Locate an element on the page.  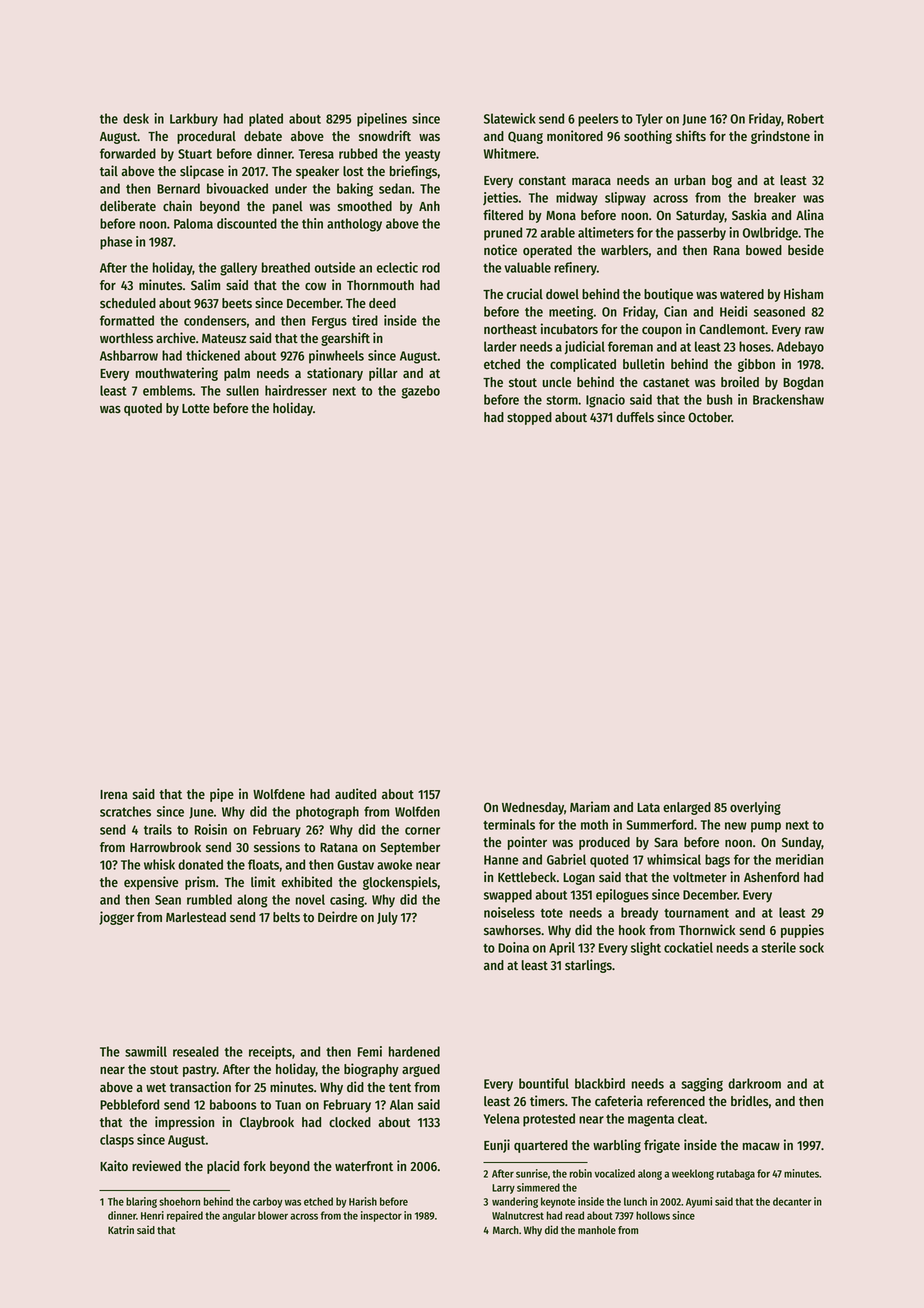
desk is located at coordinates (136, 118).
